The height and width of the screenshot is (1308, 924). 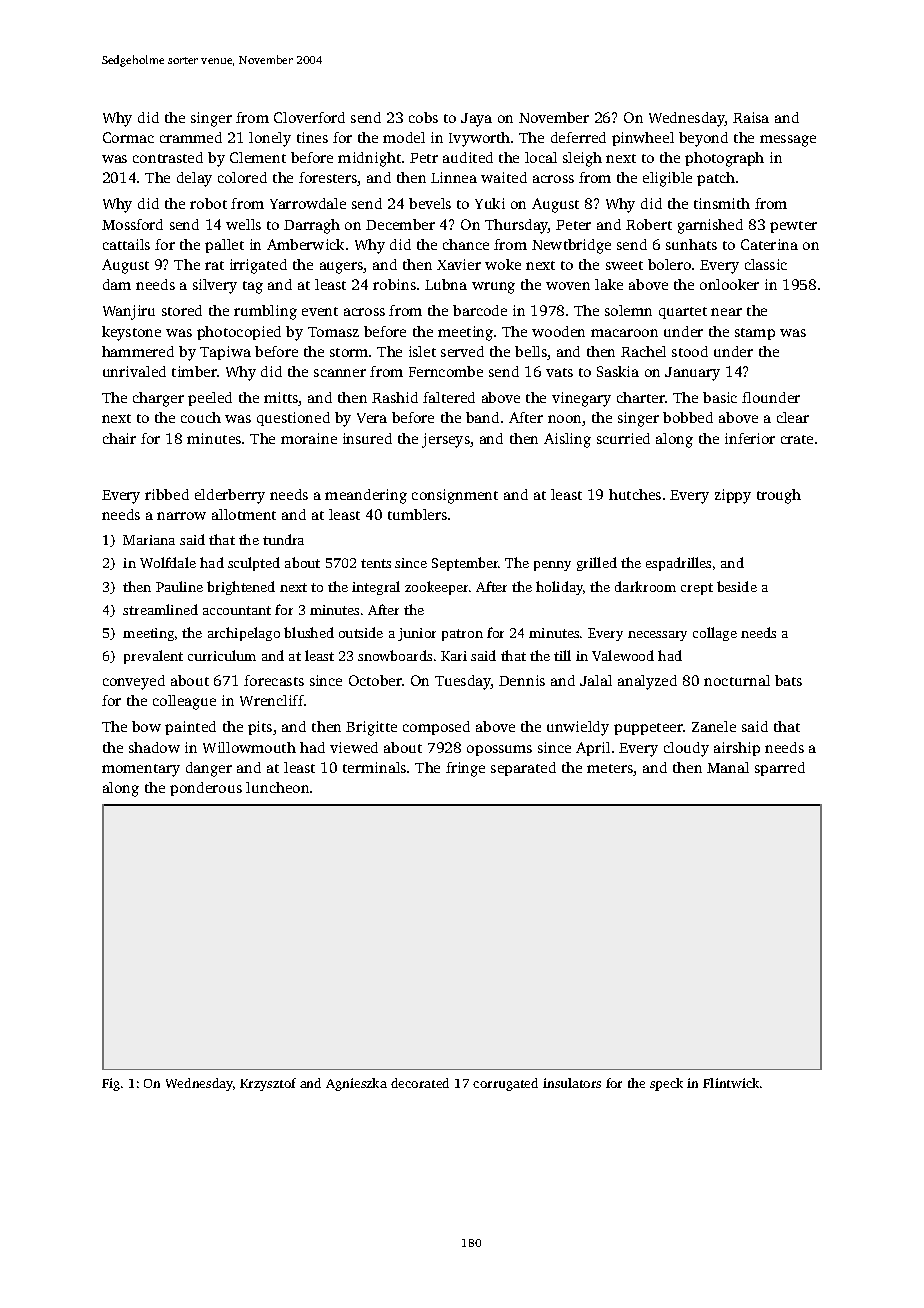 What do you see at coordinates (181, 516) in the screenshot?
I see `narrow` at bounding box center [181, 516].
